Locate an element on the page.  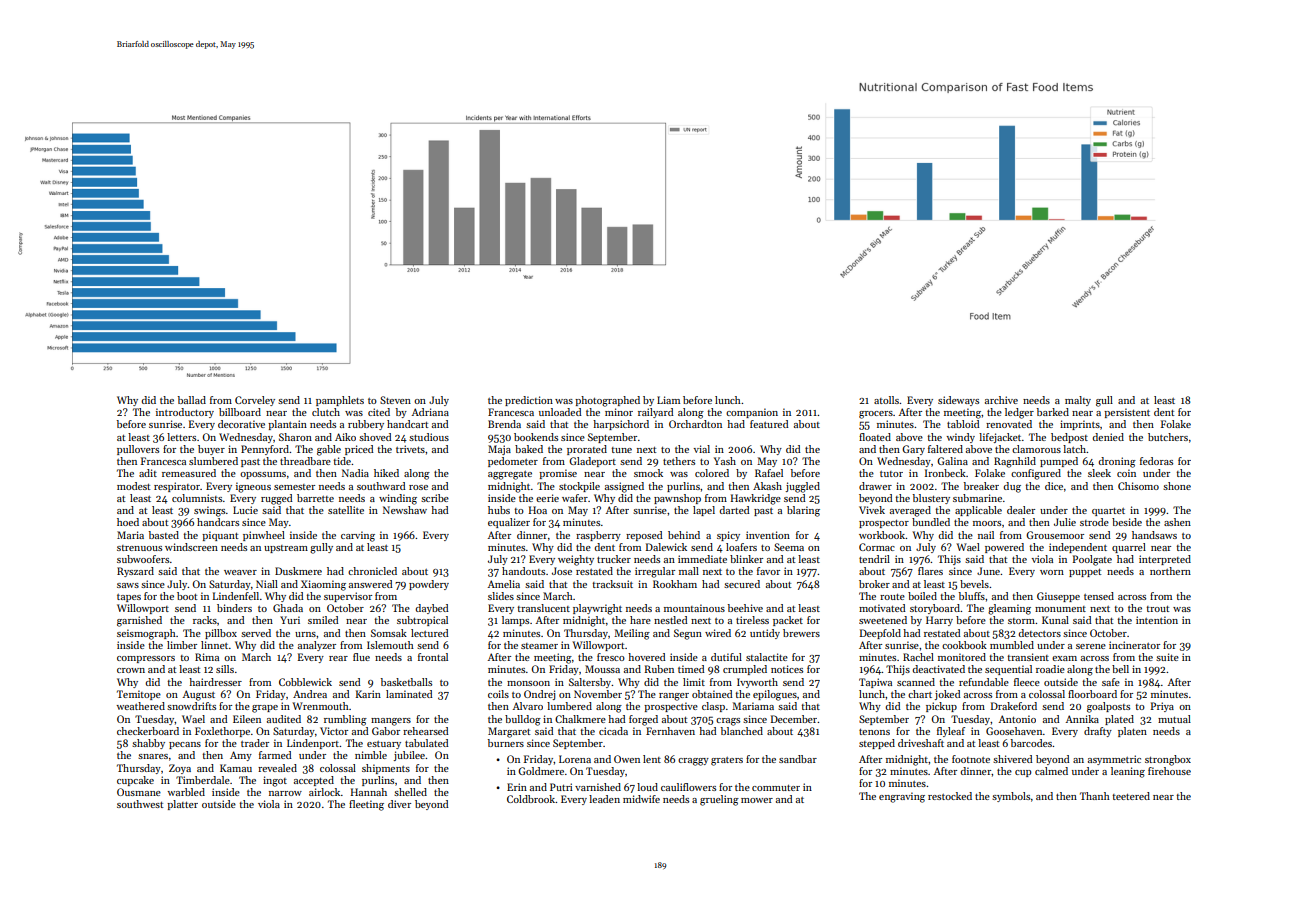
Timberdale is located at coordinates (203, 780).
